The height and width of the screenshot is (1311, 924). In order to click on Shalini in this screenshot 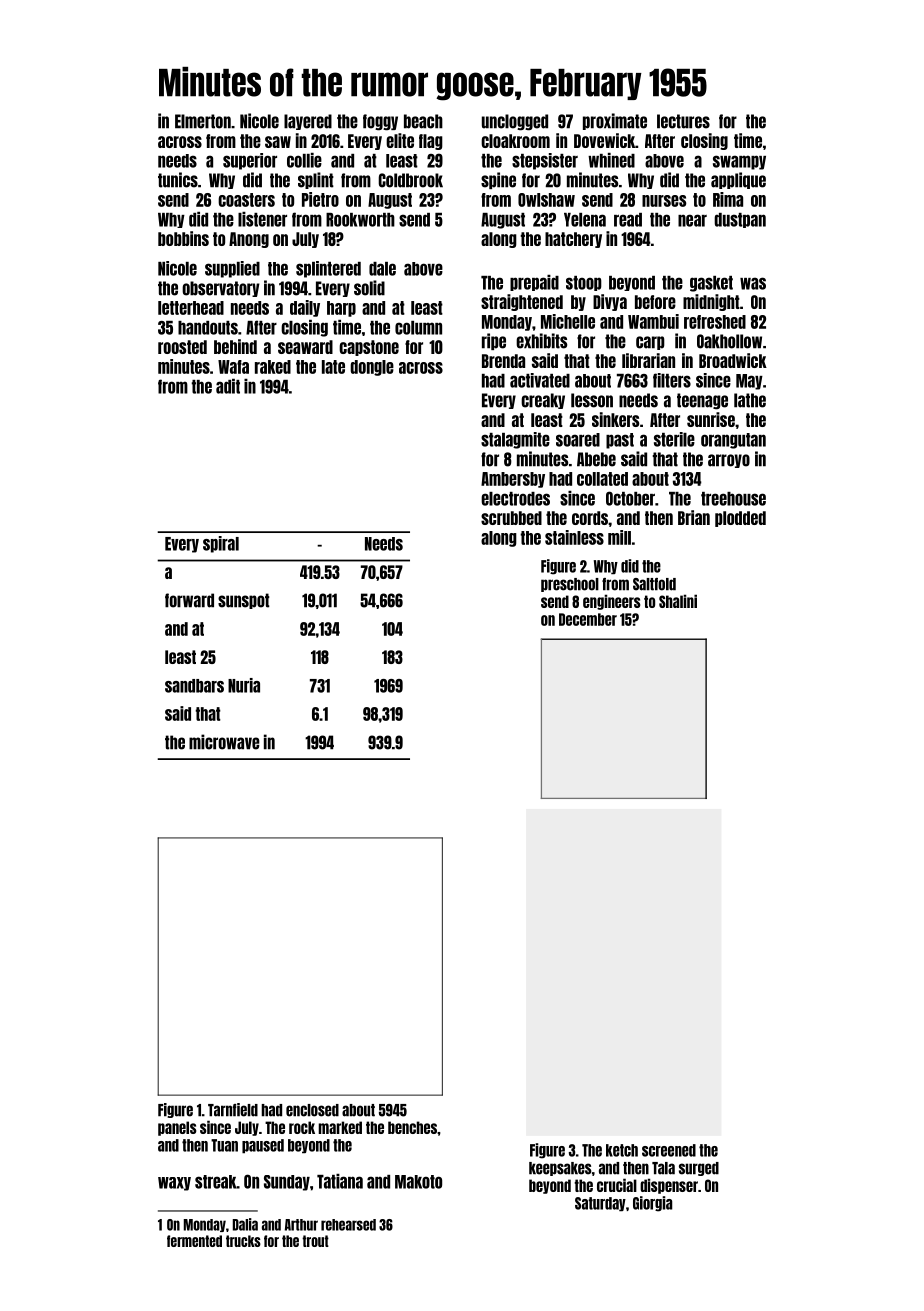, I will do `click(678, 601)`.
